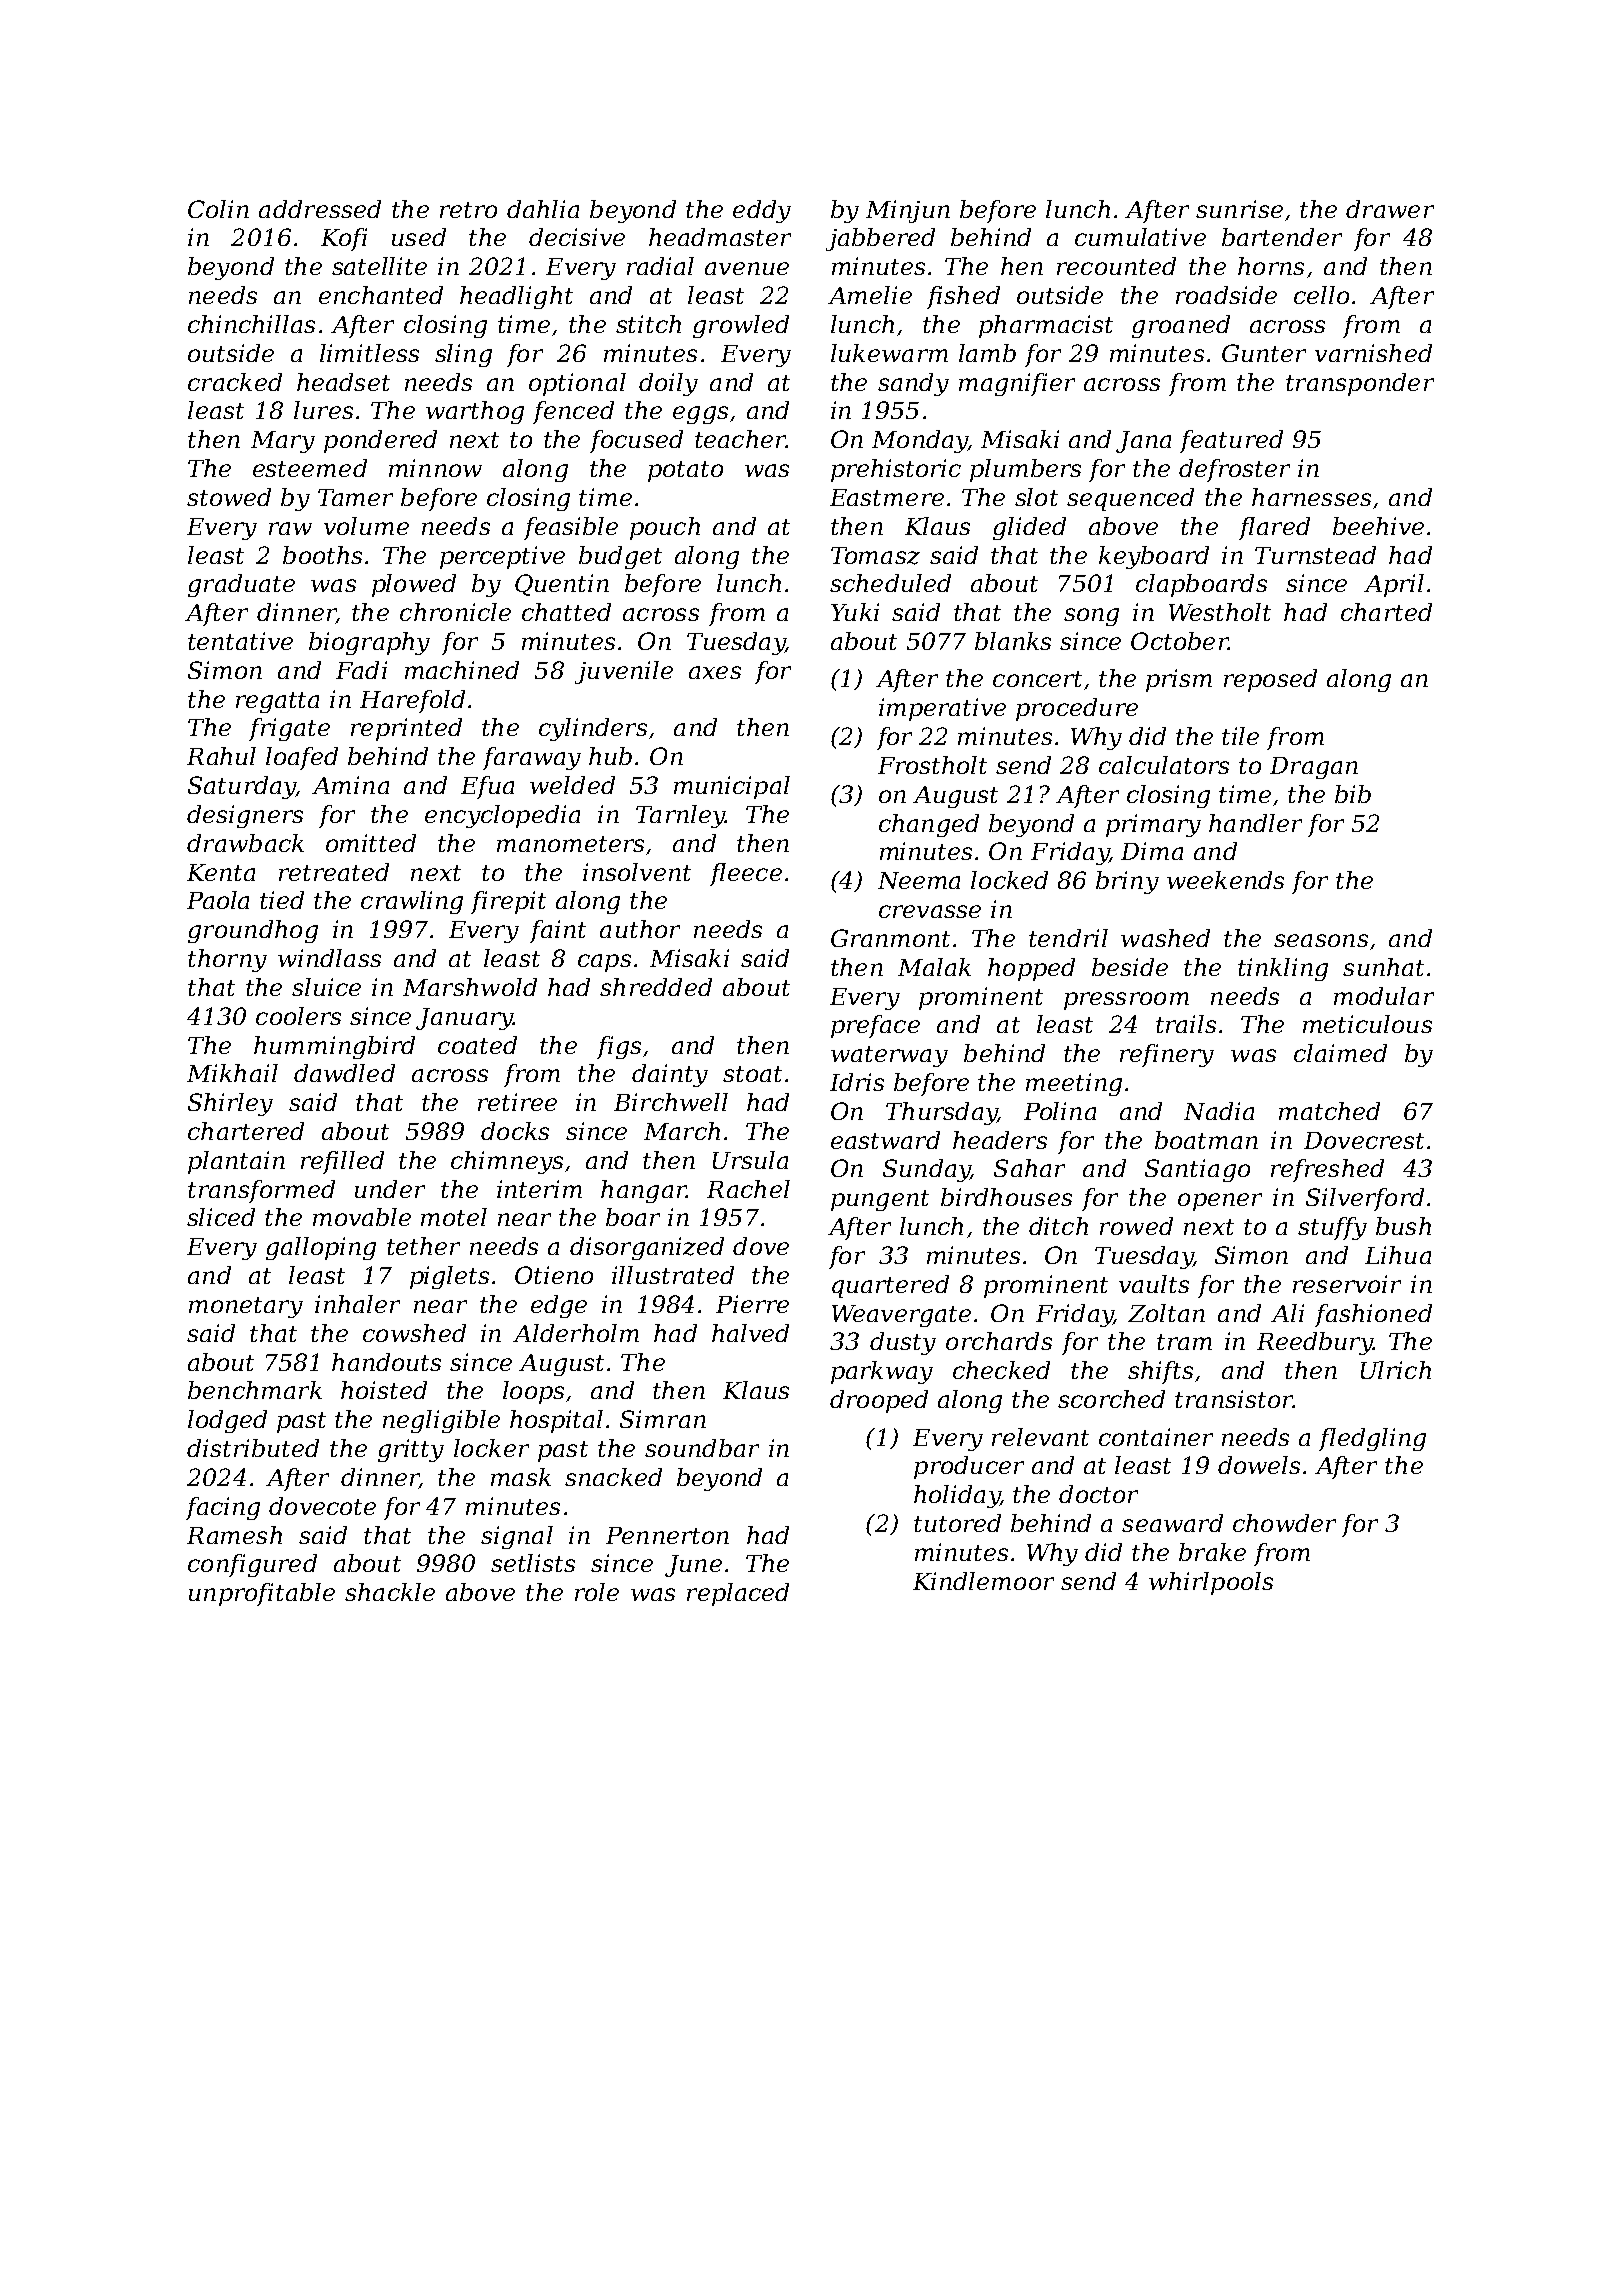  Describe the element at coordinates (1365, 1199) in the screenshot. I see `Silverford` at that location.
